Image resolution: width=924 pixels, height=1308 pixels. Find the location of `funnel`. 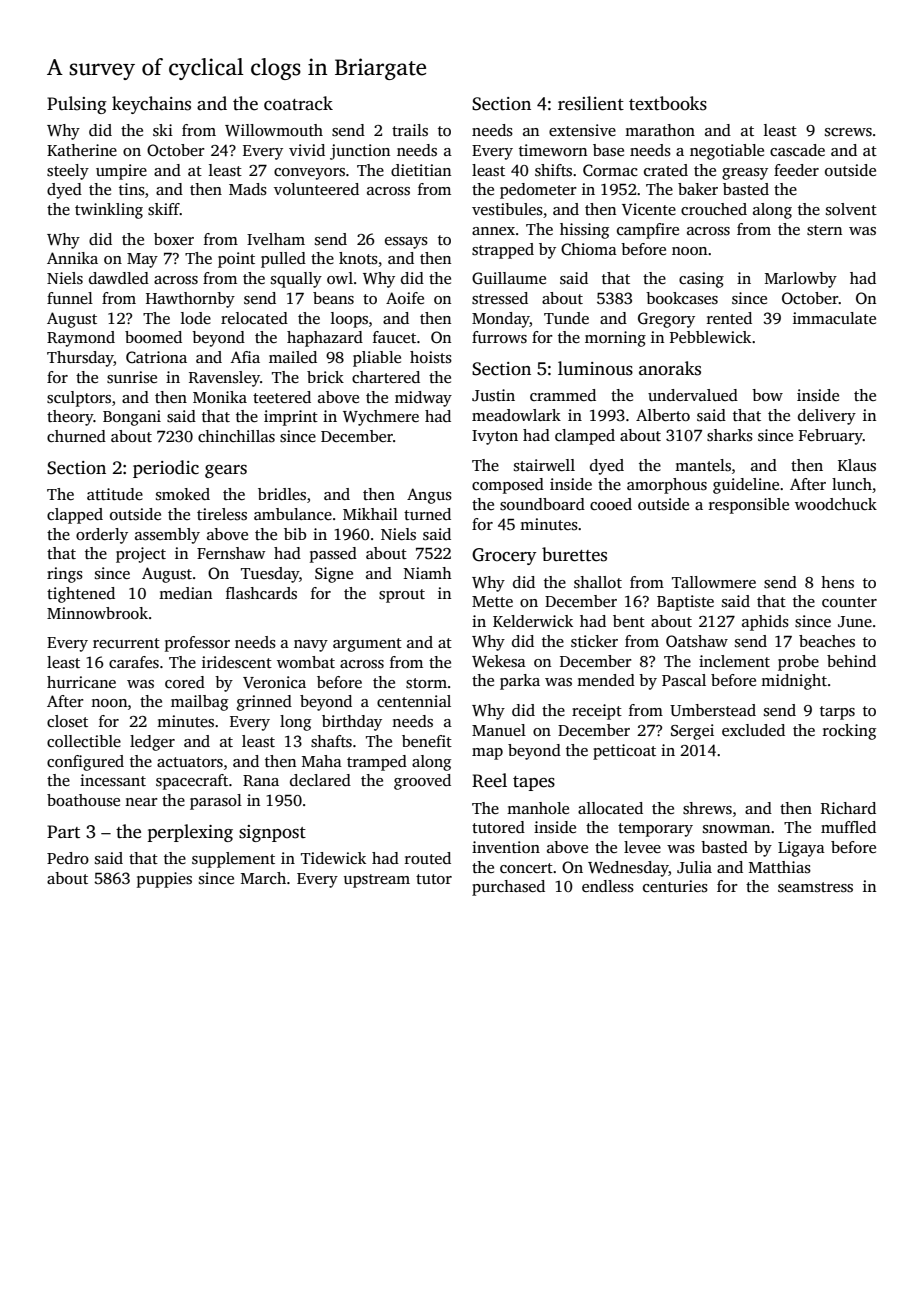

funnel is located at coordinates (70, 298).
